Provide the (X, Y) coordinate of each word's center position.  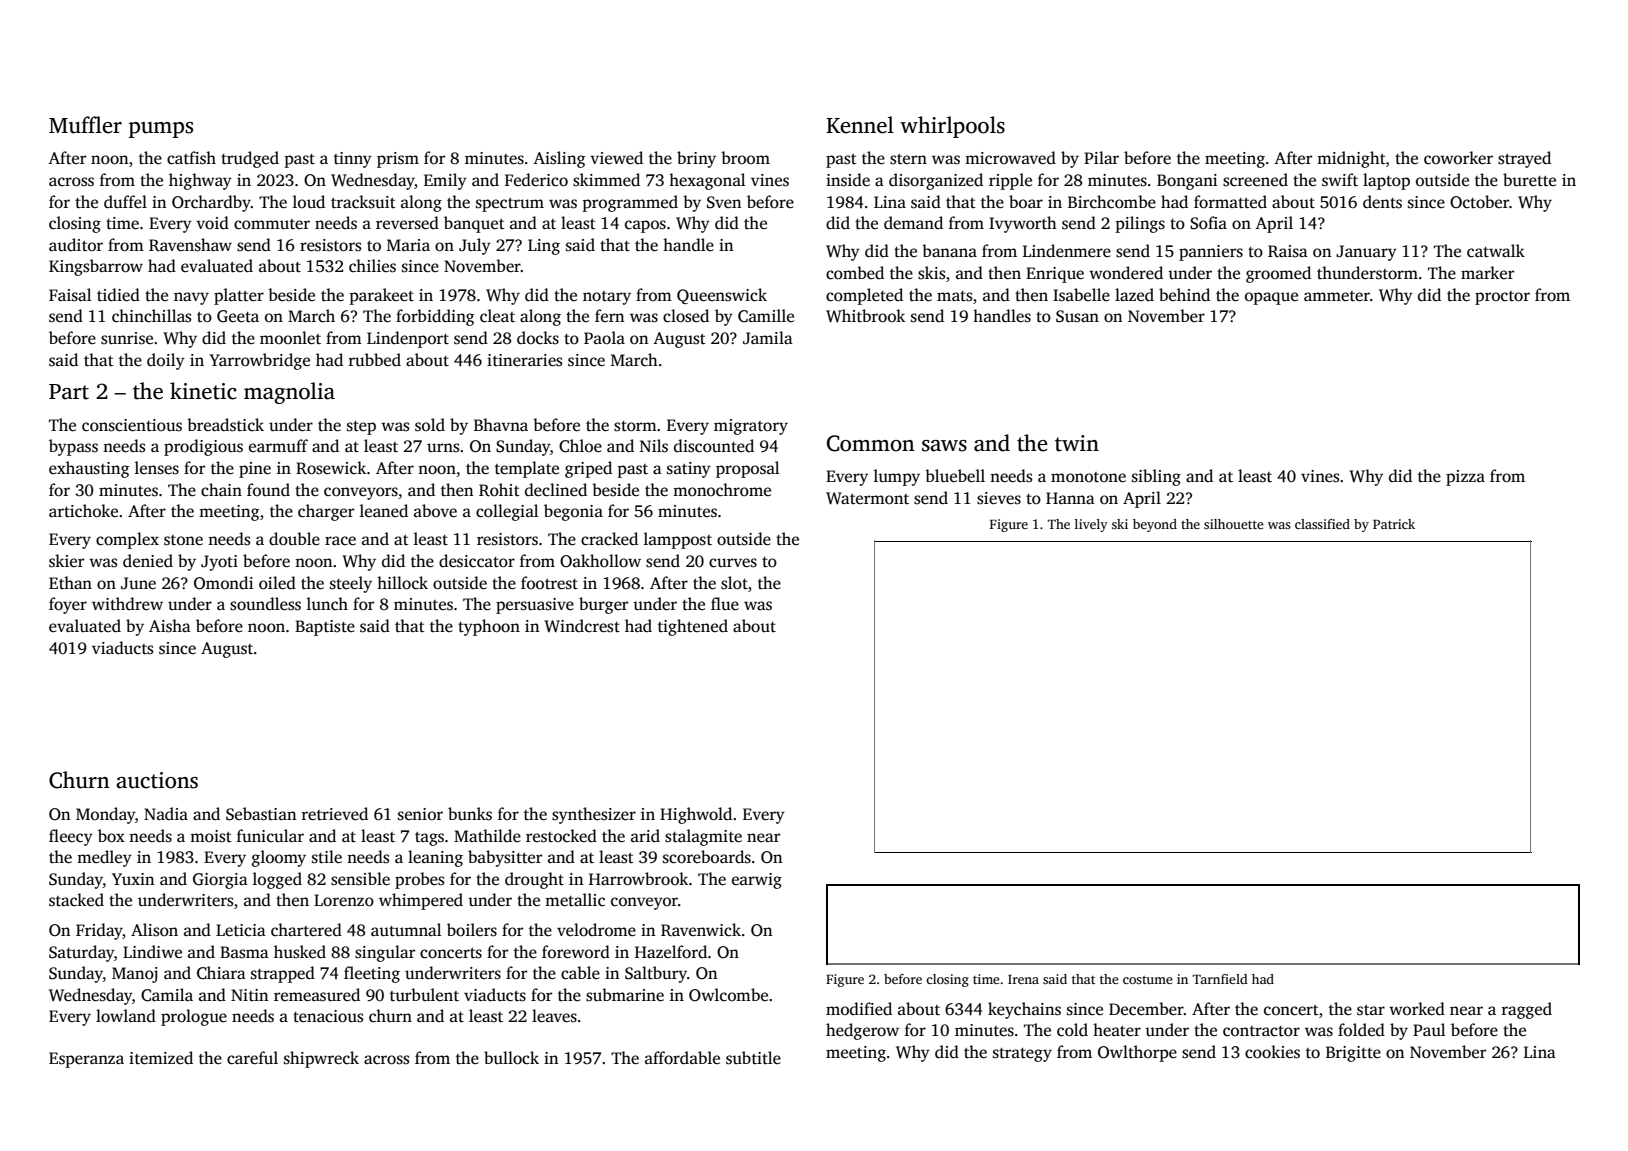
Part (69, 392)
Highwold (696, 815)
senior (420, 814)
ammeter (1337, 296)
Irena (1023, 979)
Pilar (1101, 157)
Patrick (1394, 524)
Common (871, 443)
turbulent (424, 994)
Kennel (860, 125)
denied (148, 561)
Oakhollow (600, 561)
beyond (1155, 525)
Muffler (85, 125)
